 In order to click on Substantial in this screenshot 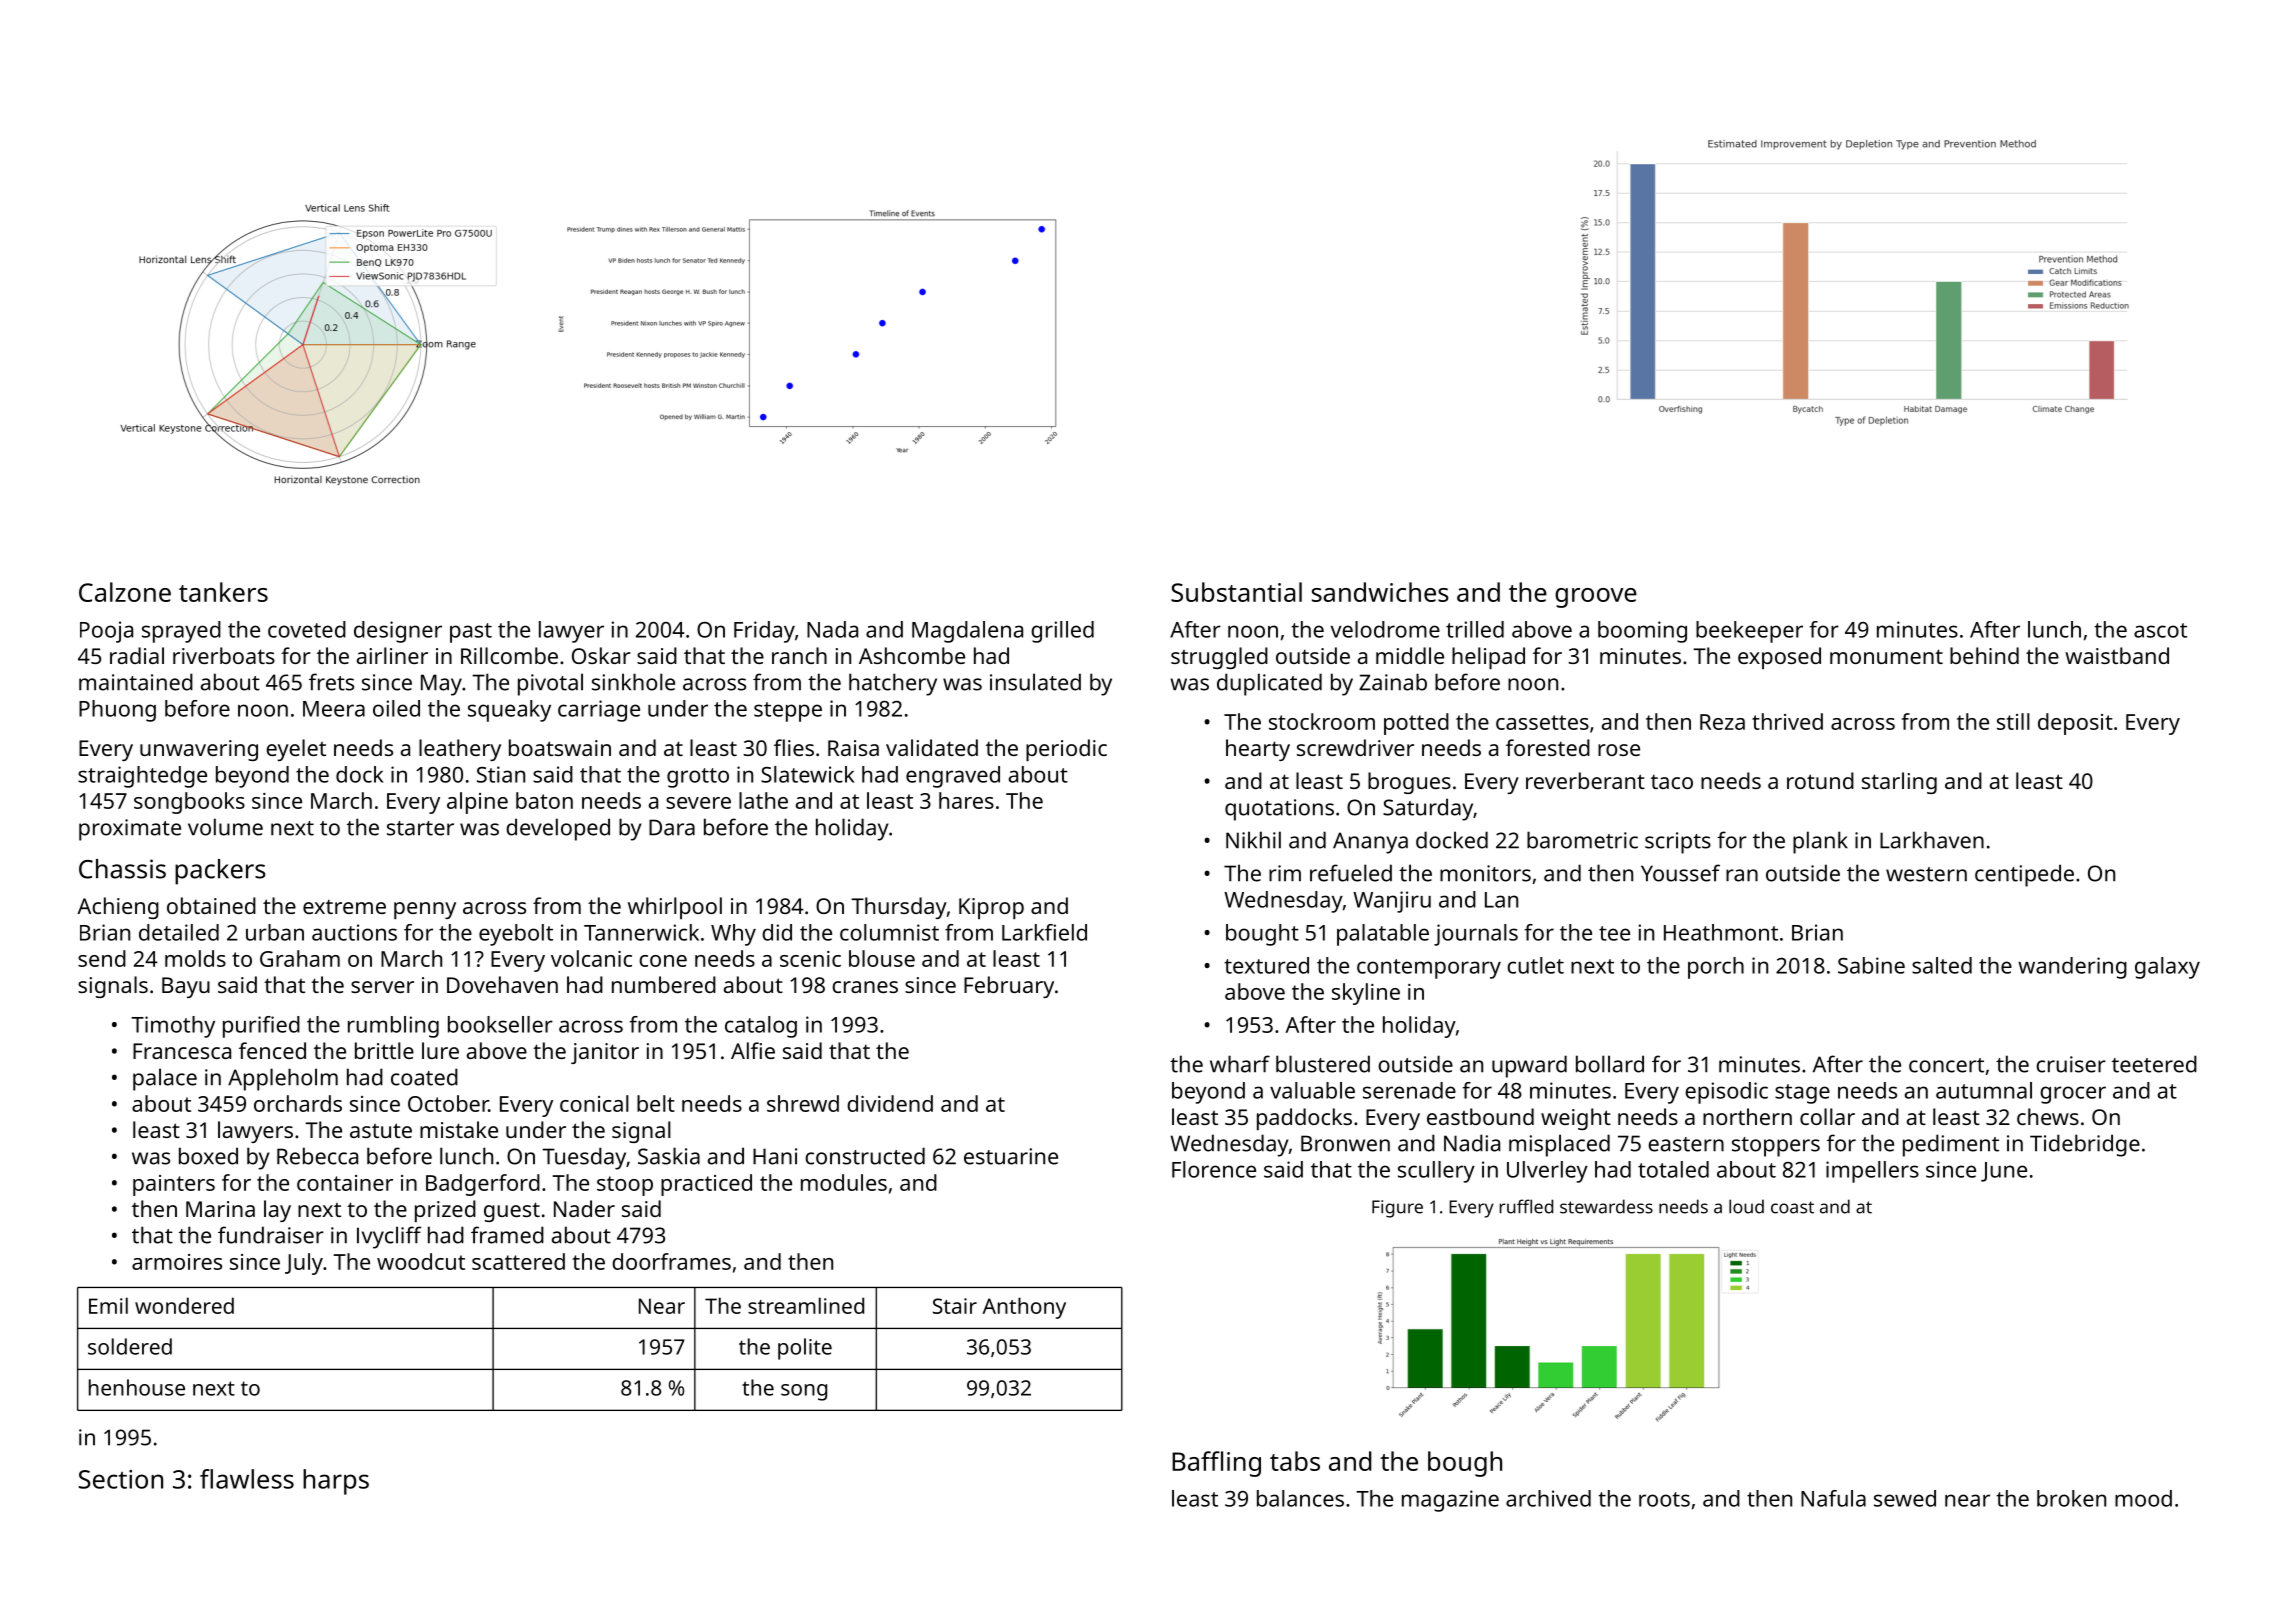, I will do `click(1236, 592)`.
